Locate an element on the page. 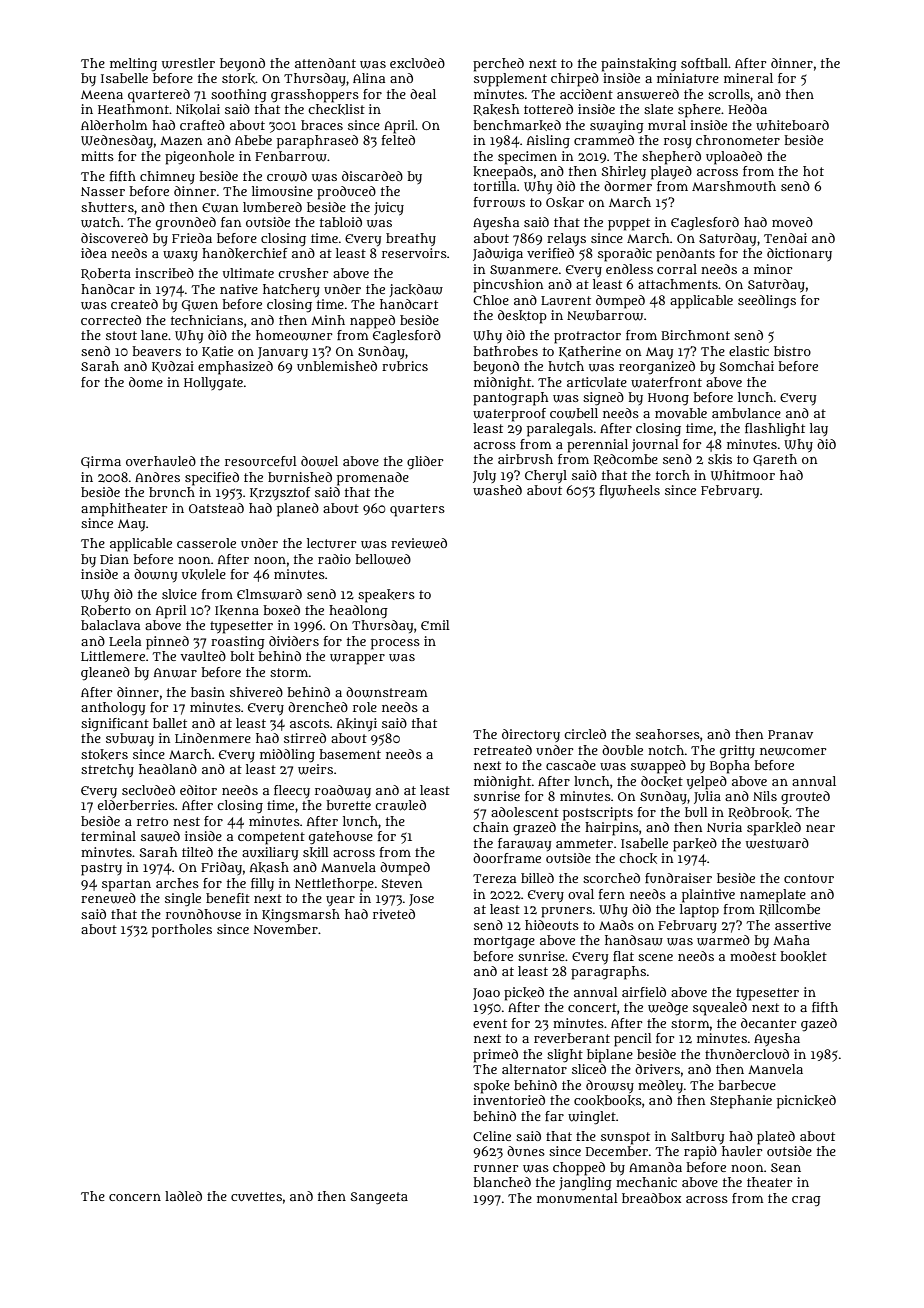 The height and width of the document is (1308, 924). gatehouse is located at coordinates (341, 838).
